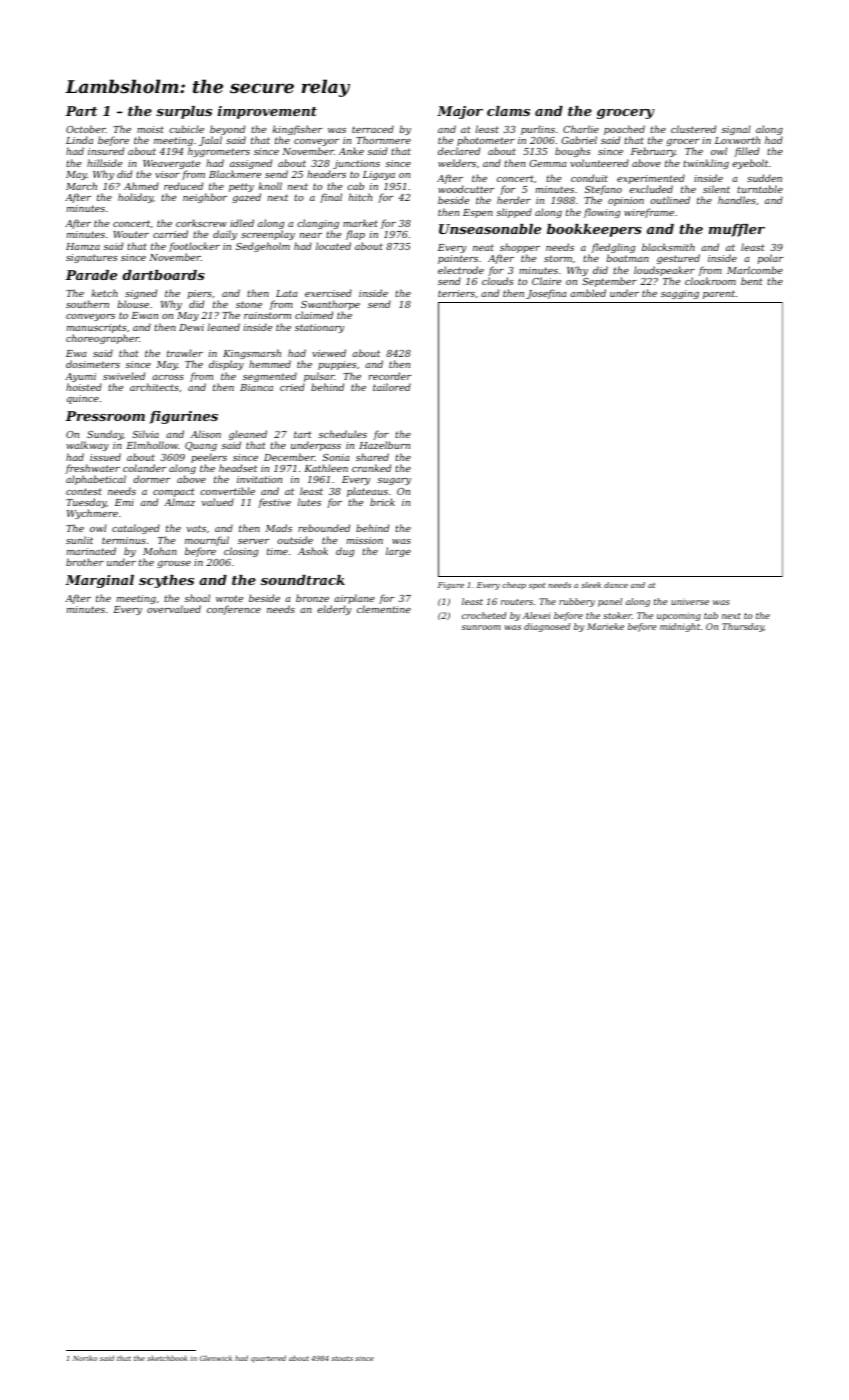 The width and height of the screenshot is (849, 1400). What do you see at coordinates (79, 140) in the screenshot?
I see `Linda` at bounding box center [79, 140].
